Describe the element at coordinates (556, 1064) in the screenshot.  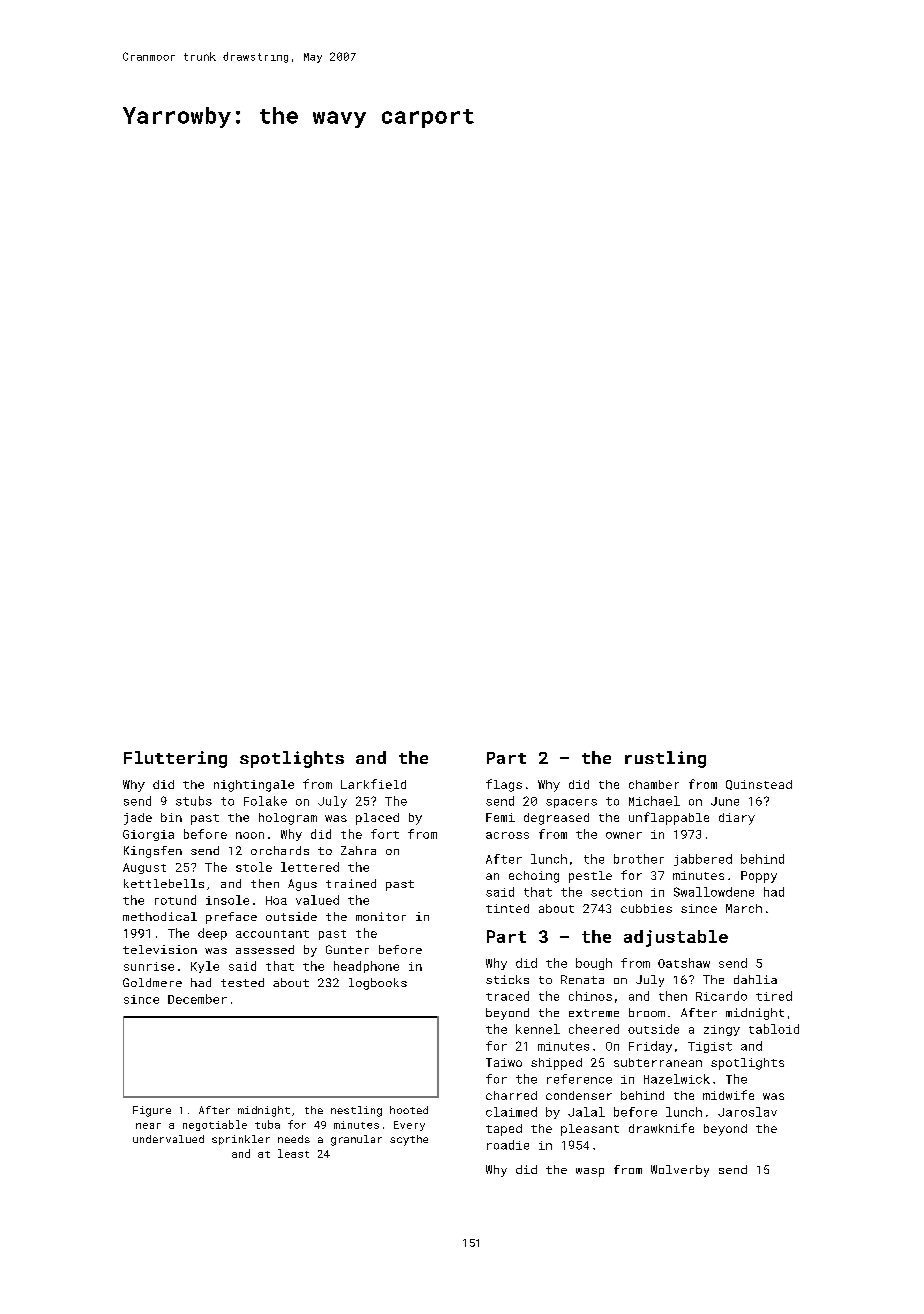
I see `shipped` at that location.
